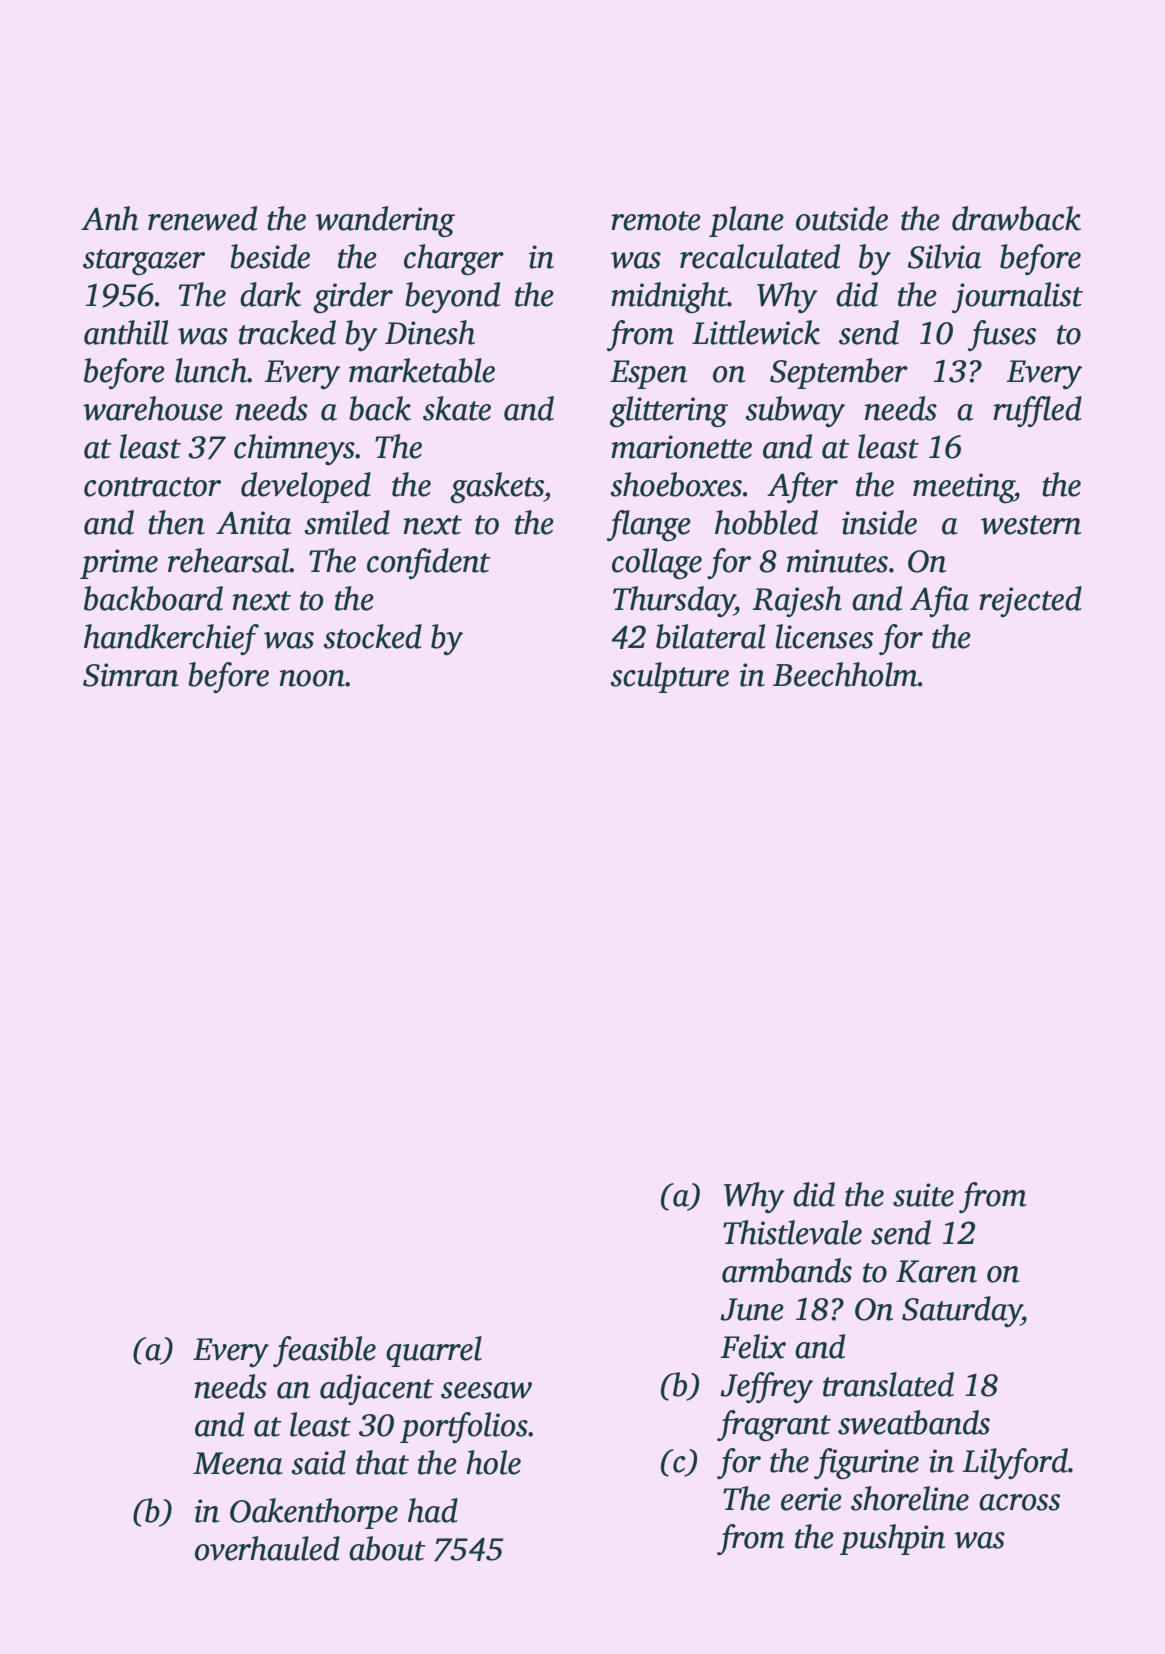 The image size is (1165, 1654). Describe the element at coordinates (792, 1232) in the document. I see `Thistlevale` at that location.
